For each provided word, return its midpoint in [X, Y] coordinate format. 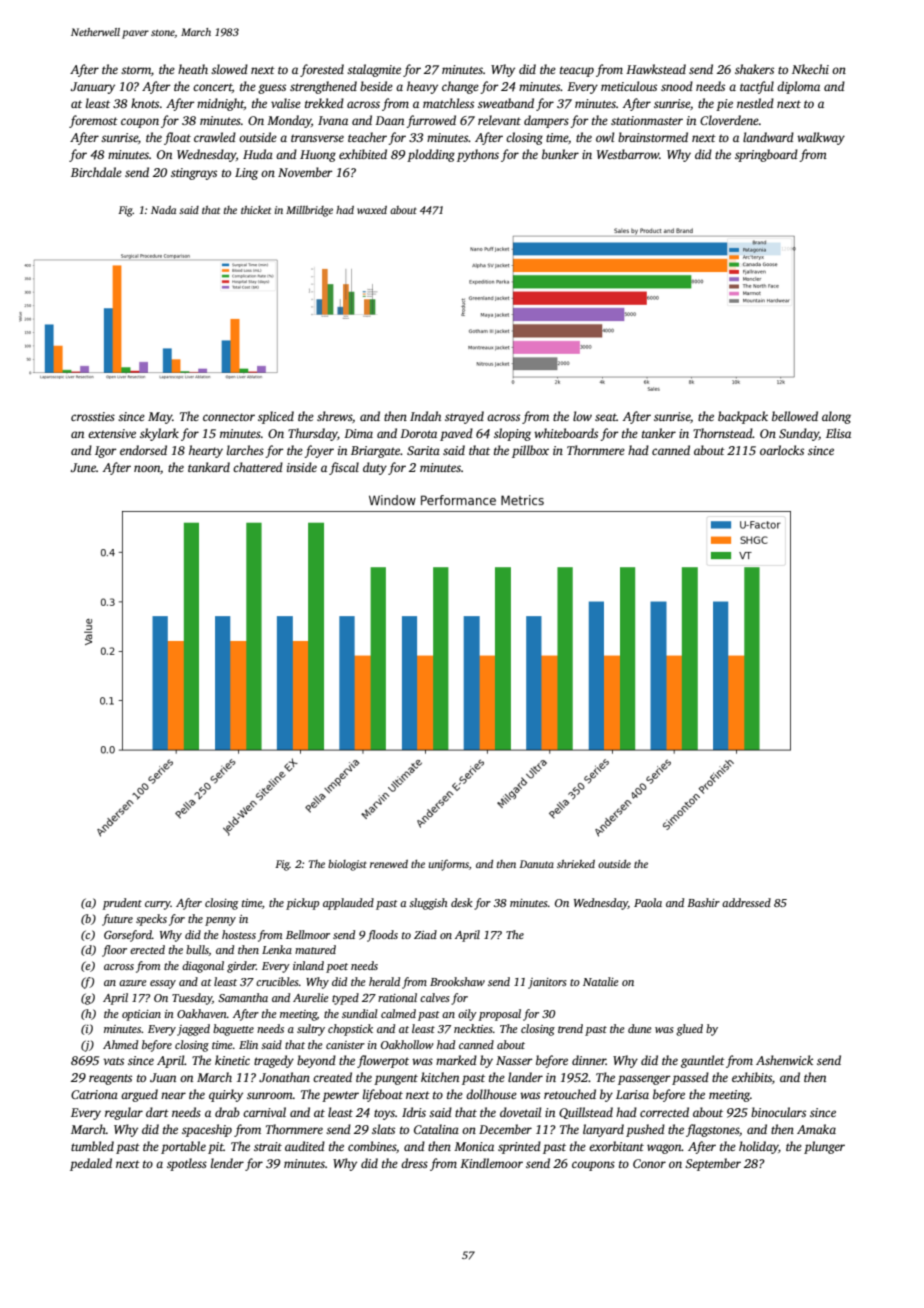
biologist [347, 865]
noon [147, 468]
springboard [766, 155]
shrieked [576, 864]
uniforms [449, 865]
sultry [311, 1030]
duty [375, 468]
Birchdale [96, 172]
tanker [659, 433]
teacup [577, 71]
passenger [644, 1080]
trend [570, 1028]
